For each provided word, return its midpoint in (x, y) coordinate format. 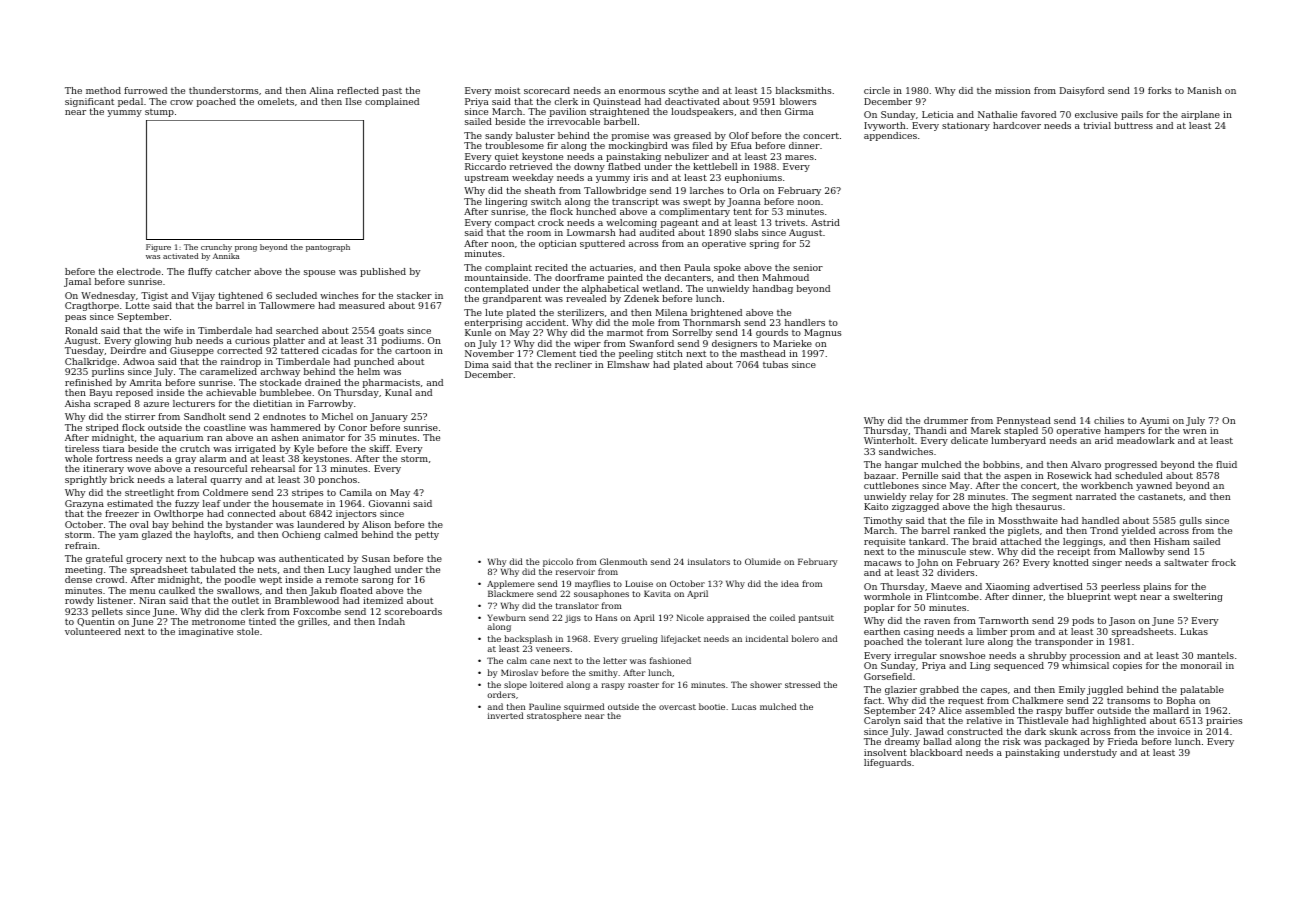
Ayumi (1154, 421)
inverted (505, 715)
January (389, 417)
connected (252, 513)
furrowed (145, 90)
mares (799, 157)
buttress (1133, 125)
